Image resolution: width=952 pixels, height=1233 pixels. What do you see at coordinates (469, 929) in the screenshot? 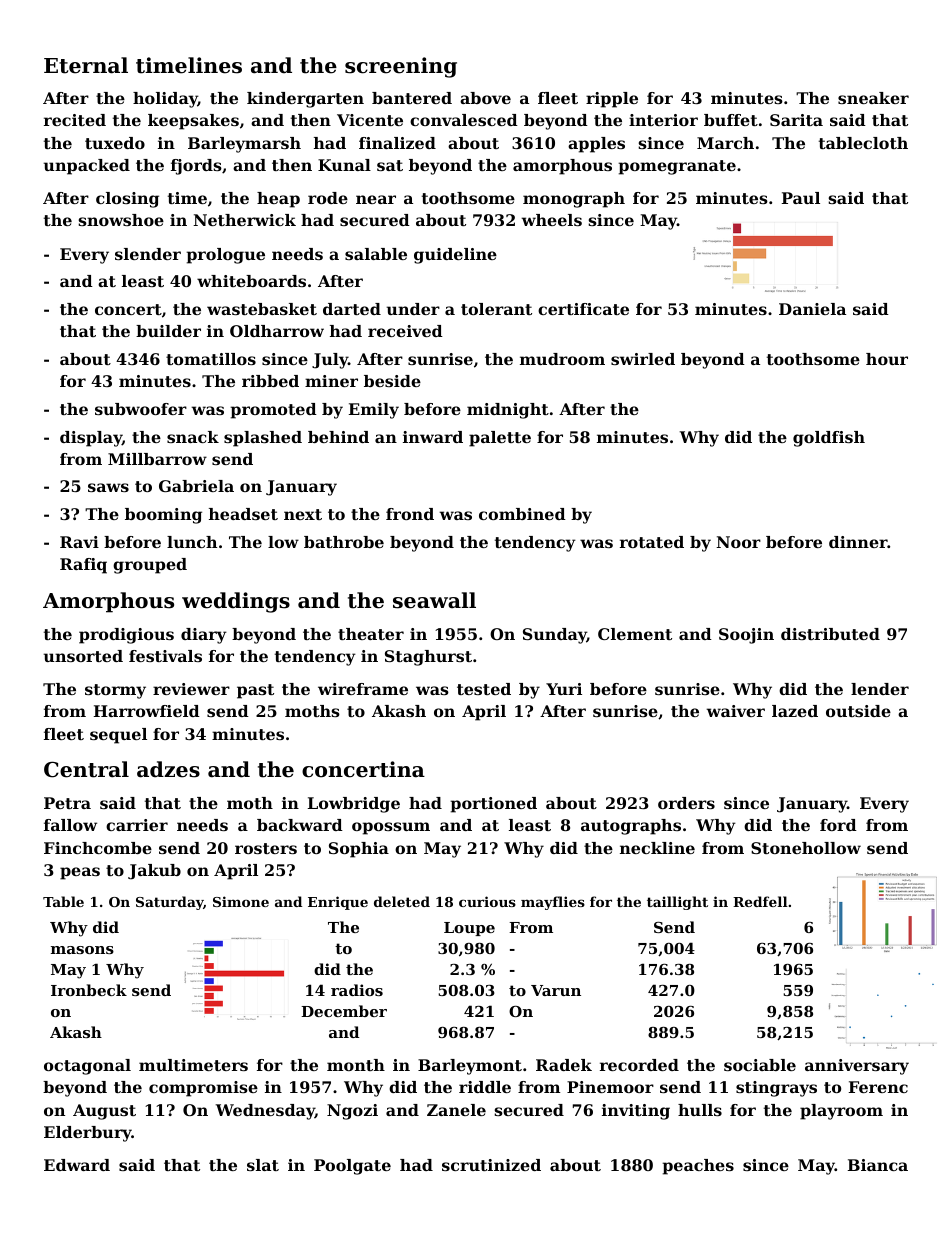
I see `Loupe` at bounding box center [469, 929].
